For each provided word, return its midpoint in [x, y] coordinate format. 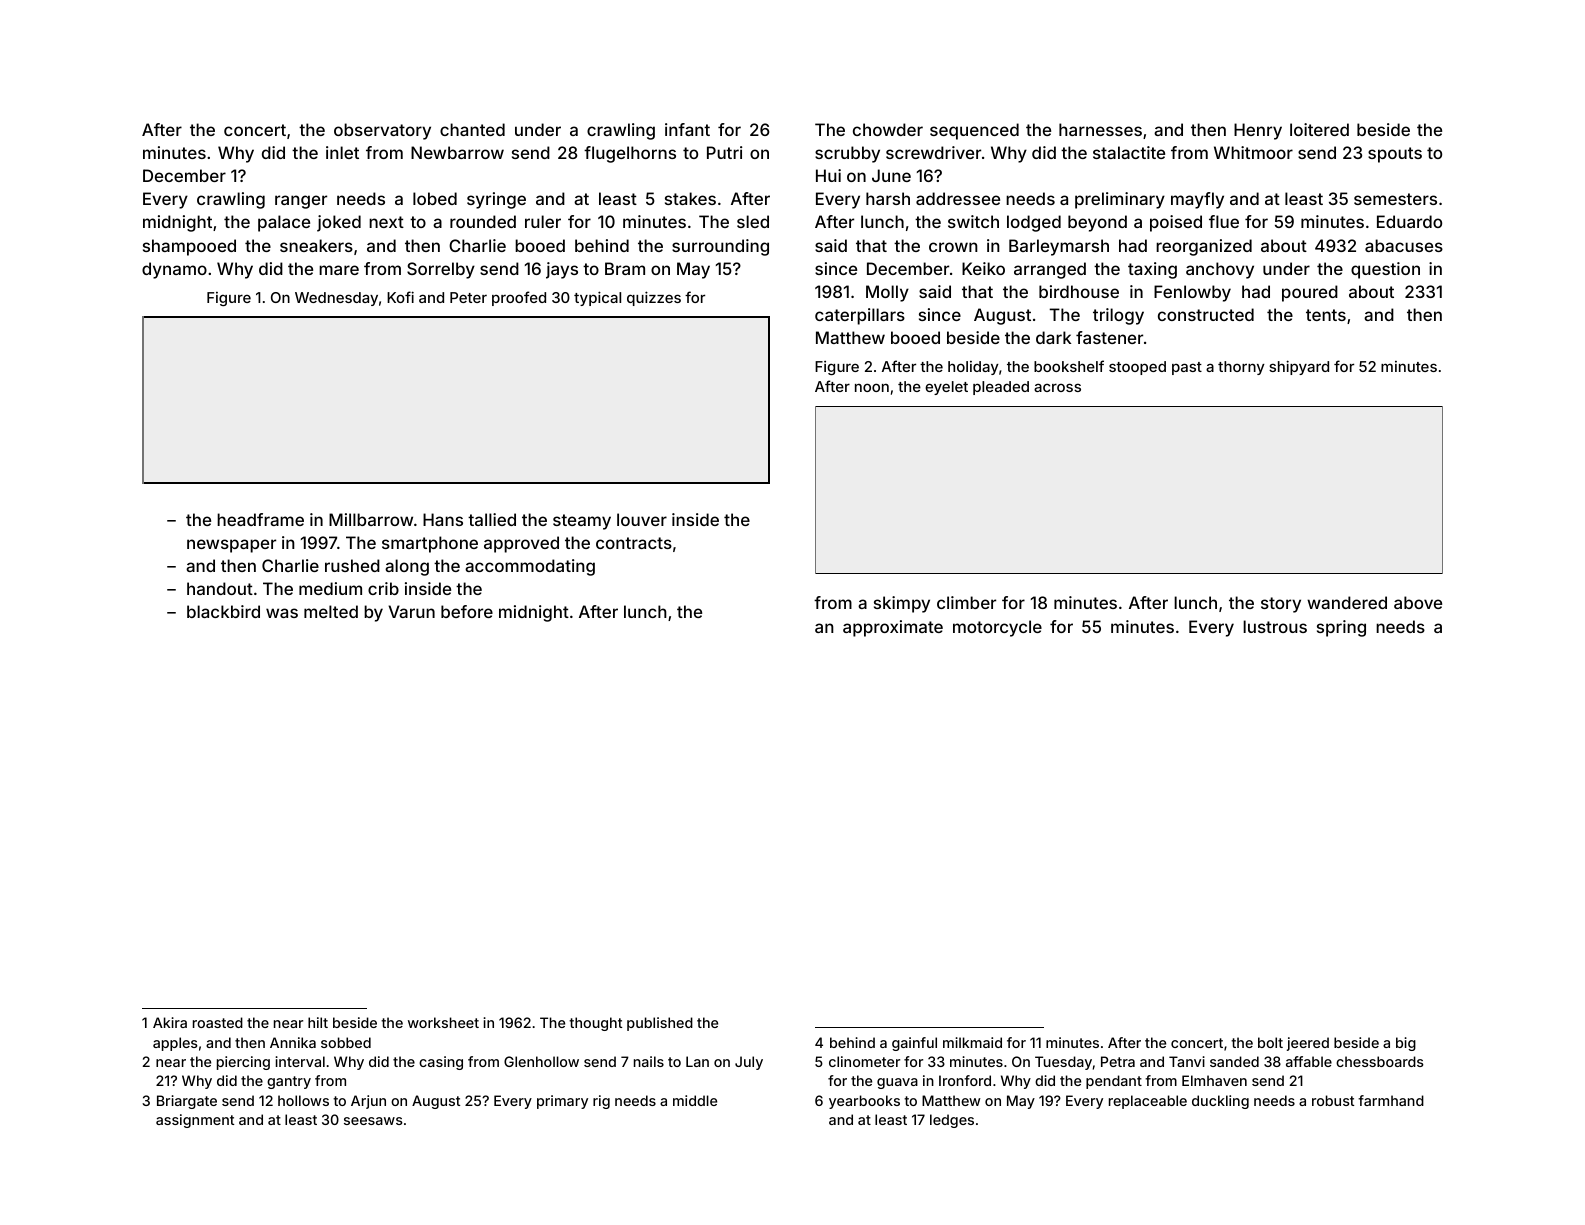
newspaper [231, 546]
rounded [483, 221]
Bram [625, 268]
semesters [1395, 199]
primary [562, 1102]
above [1418, 602]
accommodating [530, 567]
